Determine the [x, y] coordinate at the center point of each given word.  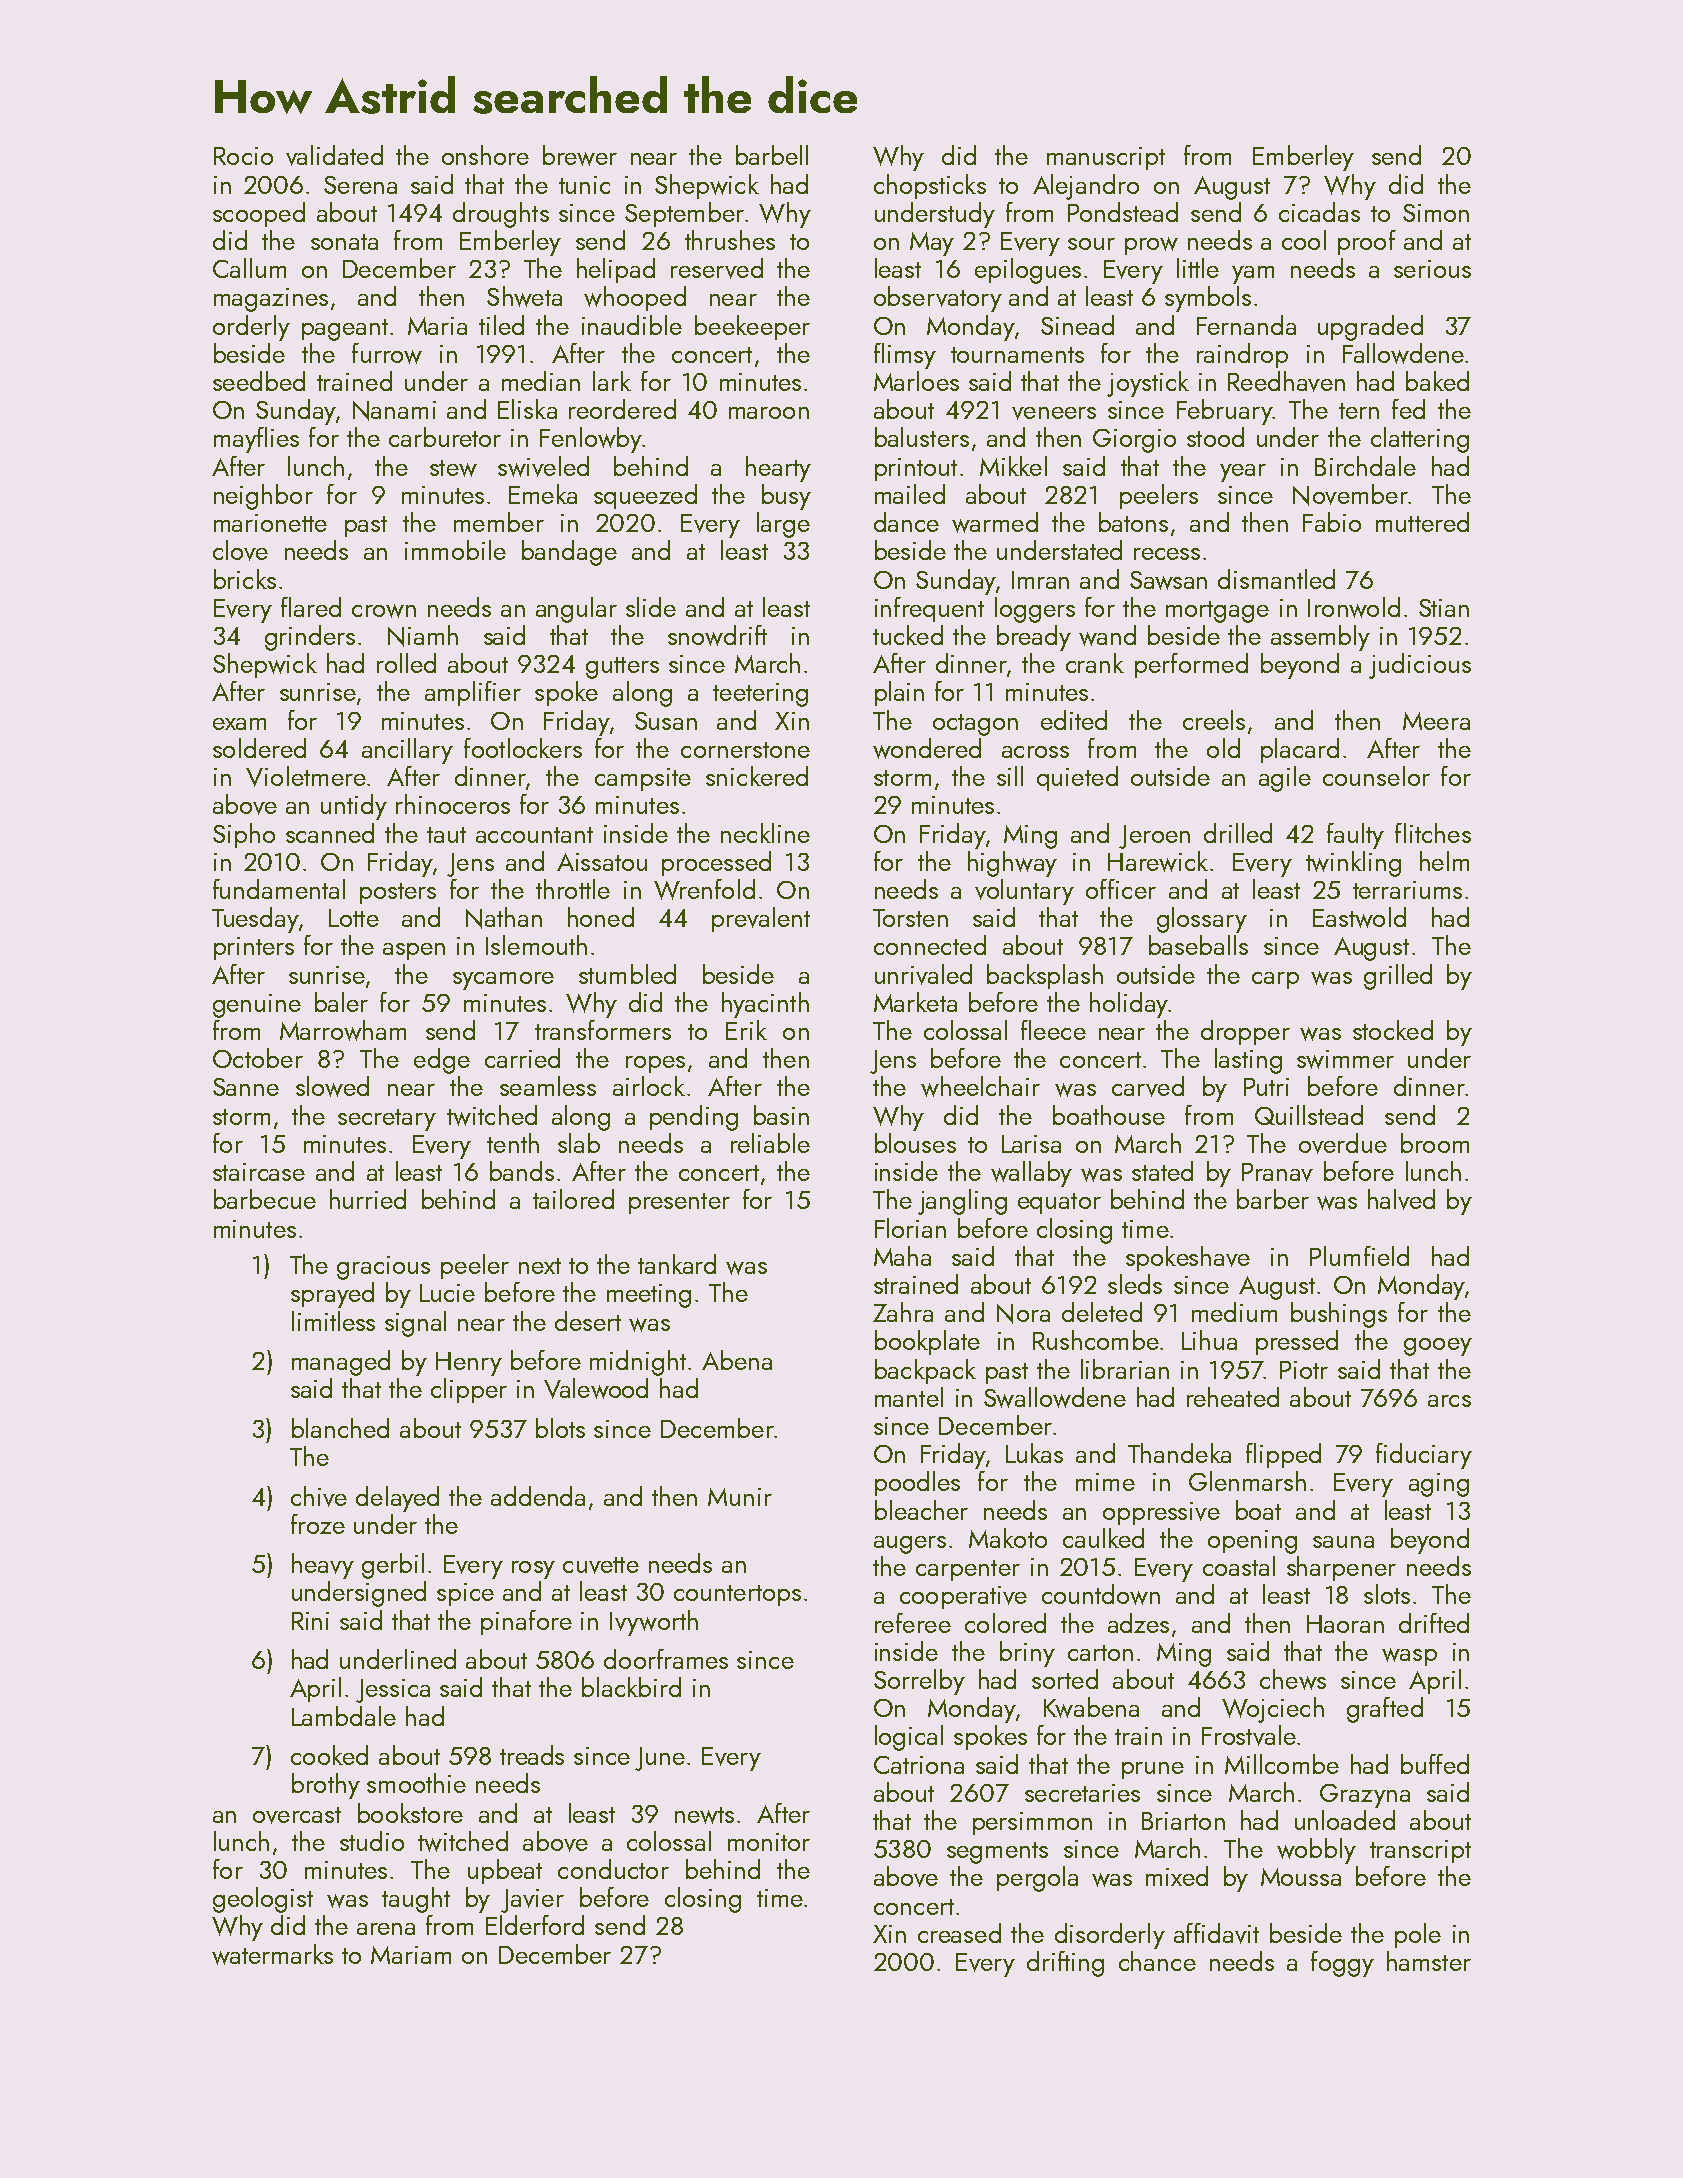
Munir [740, 1497]
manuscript [1106, 158]
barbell [772, 155]
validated [334, 155]
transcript [1420, 1851]
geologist [263, 1900]
